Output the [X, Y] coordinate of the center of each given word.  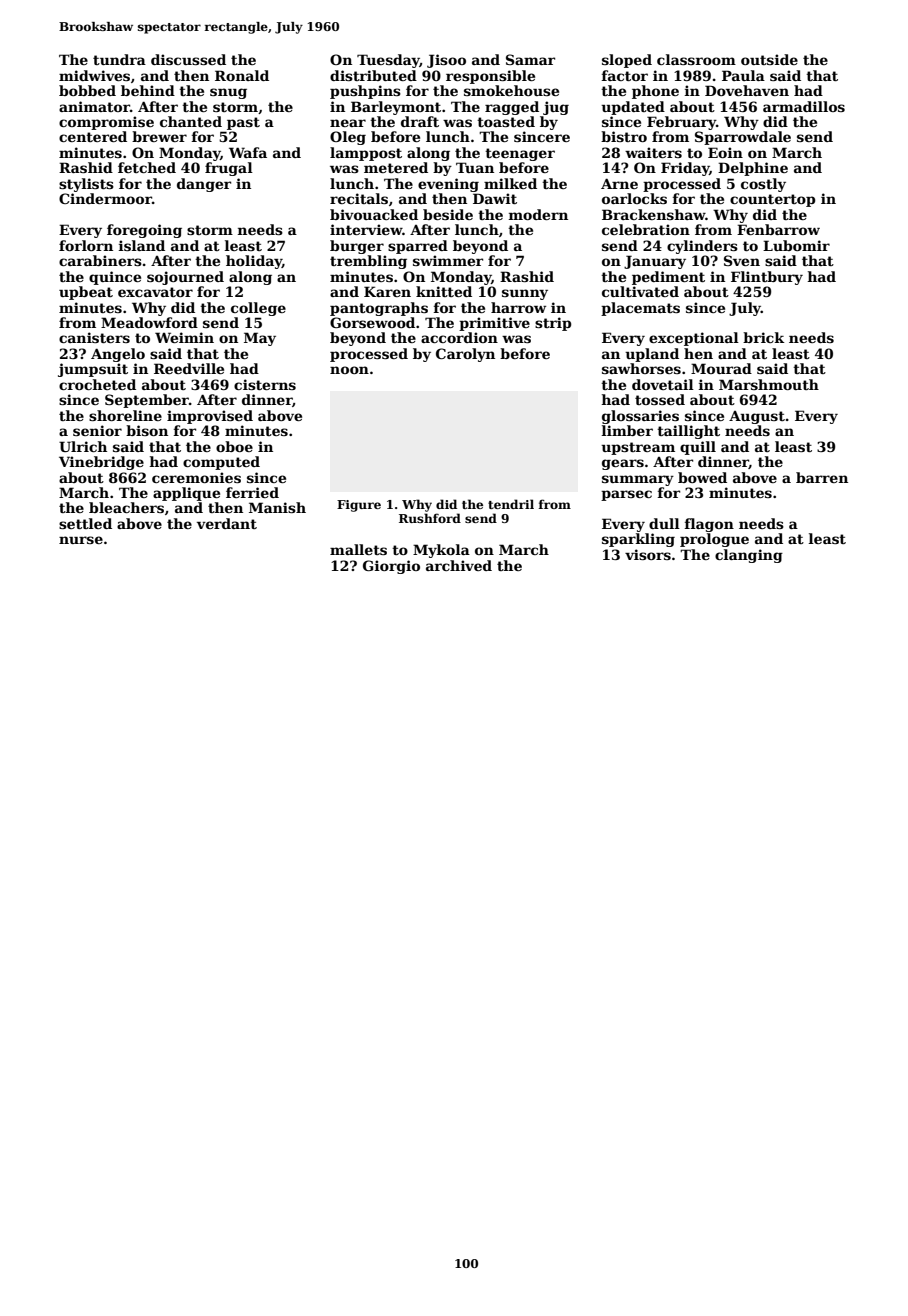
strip [553, 324]
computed [221, 463]
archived [459, 565]
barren [822, 477]
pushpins [365, 92]
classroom [696, 59]
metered [396, 167]
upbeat [86, 293]
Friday [685, 169]
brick [764, 337]
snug [228, 93]
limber [627, 430]
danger [204, 185]
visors [648, 554]
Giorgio [391, 567]
